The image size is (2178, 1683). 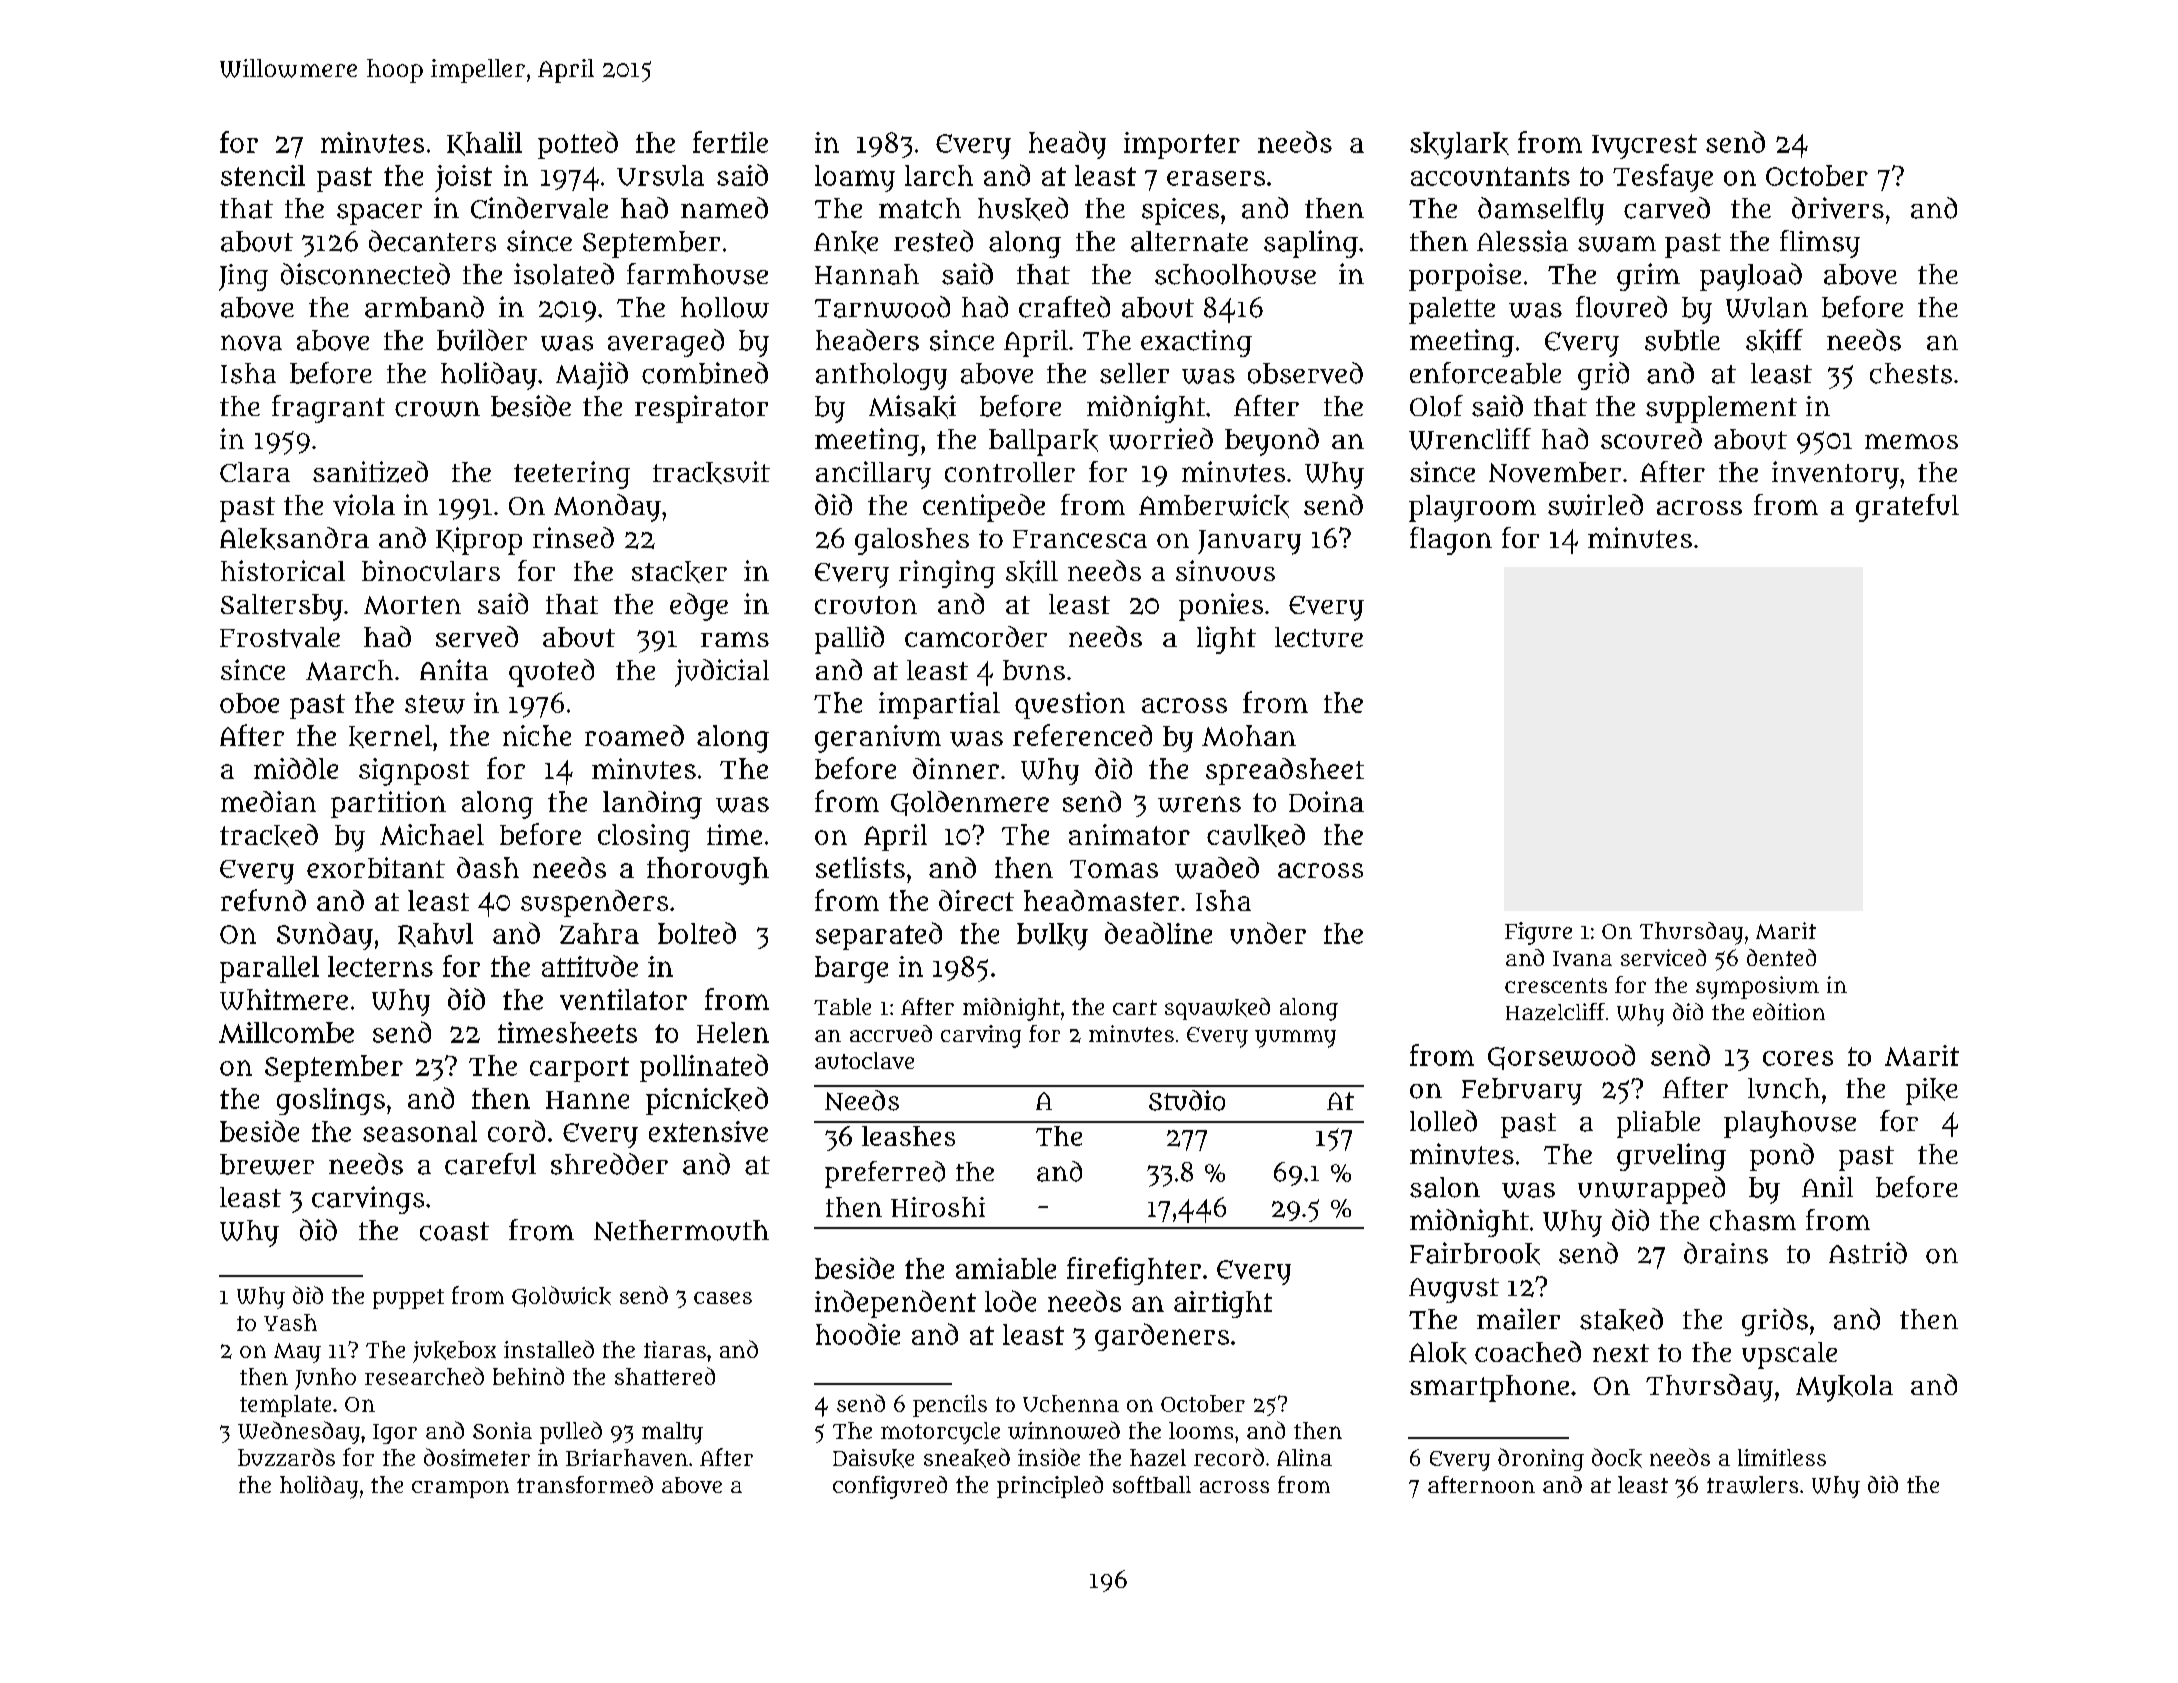 What do you see at coordinates (733, 1032) in the screenshot?
I see `Helen` at bounding box center [733, 1032].
